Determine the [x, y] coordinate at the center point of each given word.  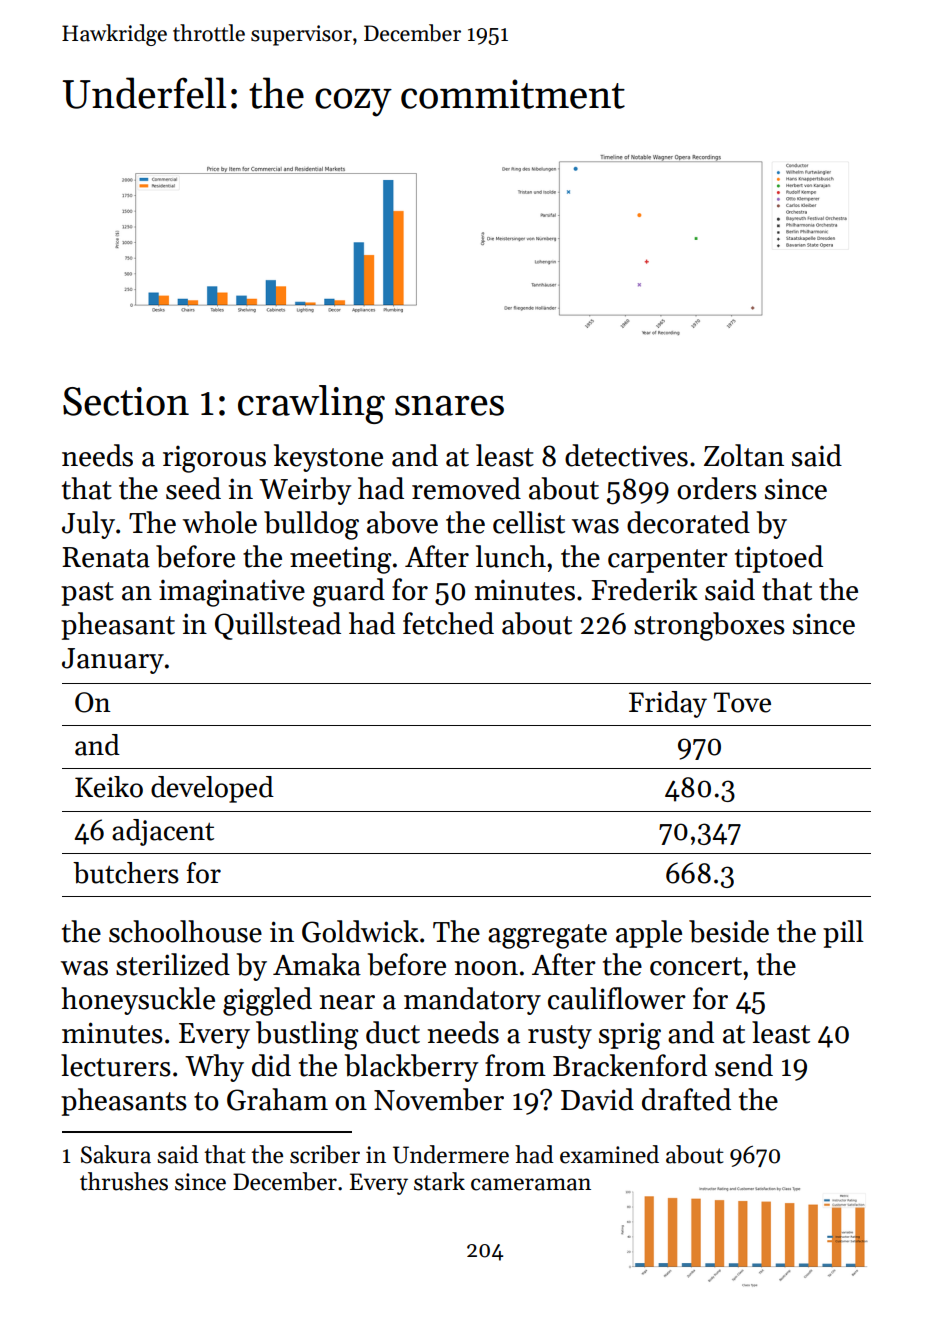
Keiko [109, 787]
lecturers [116, 1065]
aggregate [547, 936]
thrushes [124, 1181]
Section [126, 401]
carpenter [668, 561]
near [347, 1002]
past [87, 594]
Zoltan [744, 455]
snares [449, 406]
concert [696, 966]
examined [609, 1154]
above [402, 522]
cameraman [531, 1184]
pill [843, 934]
